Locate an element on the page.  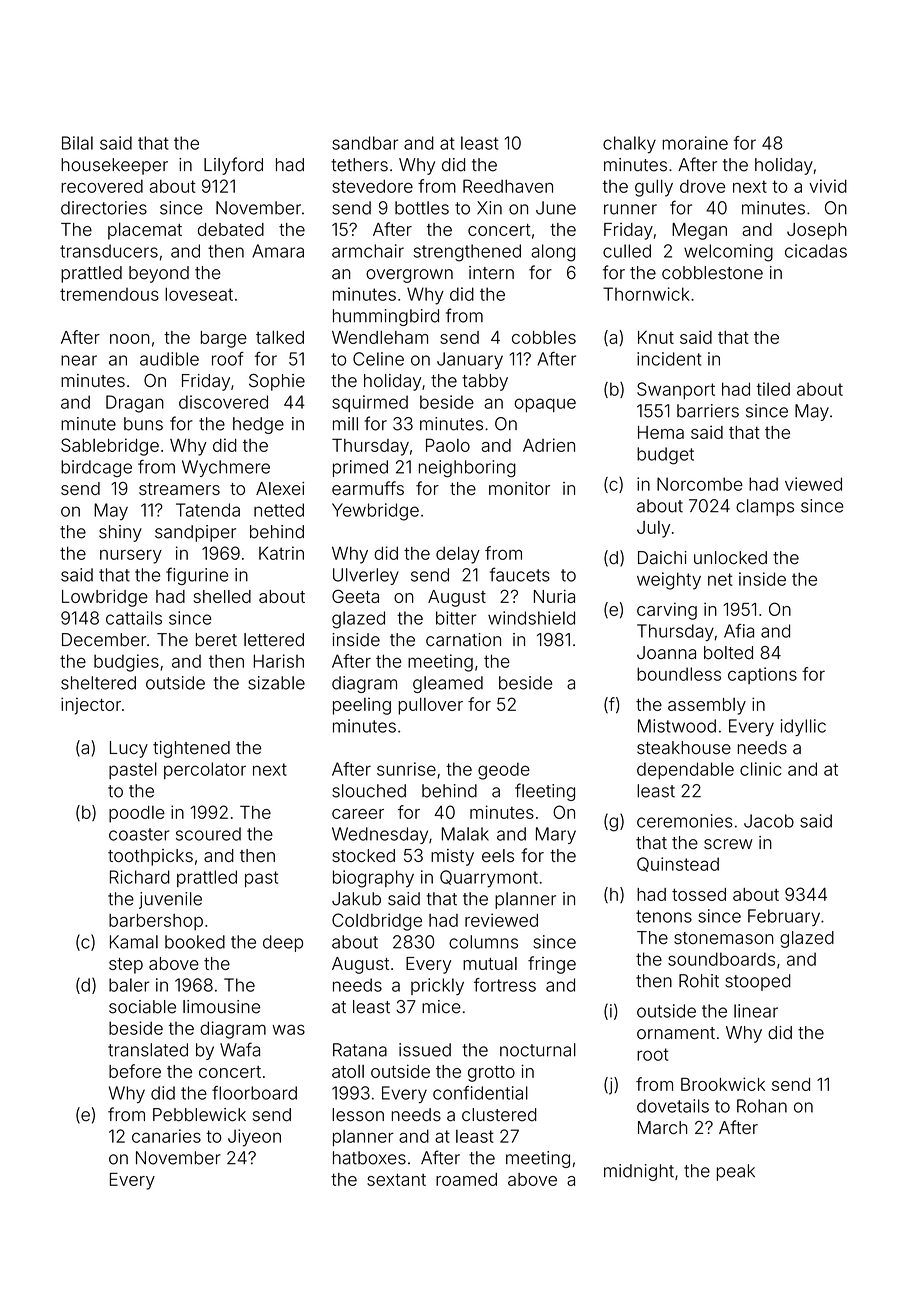
vivid is located at coordinates (828, 186).
